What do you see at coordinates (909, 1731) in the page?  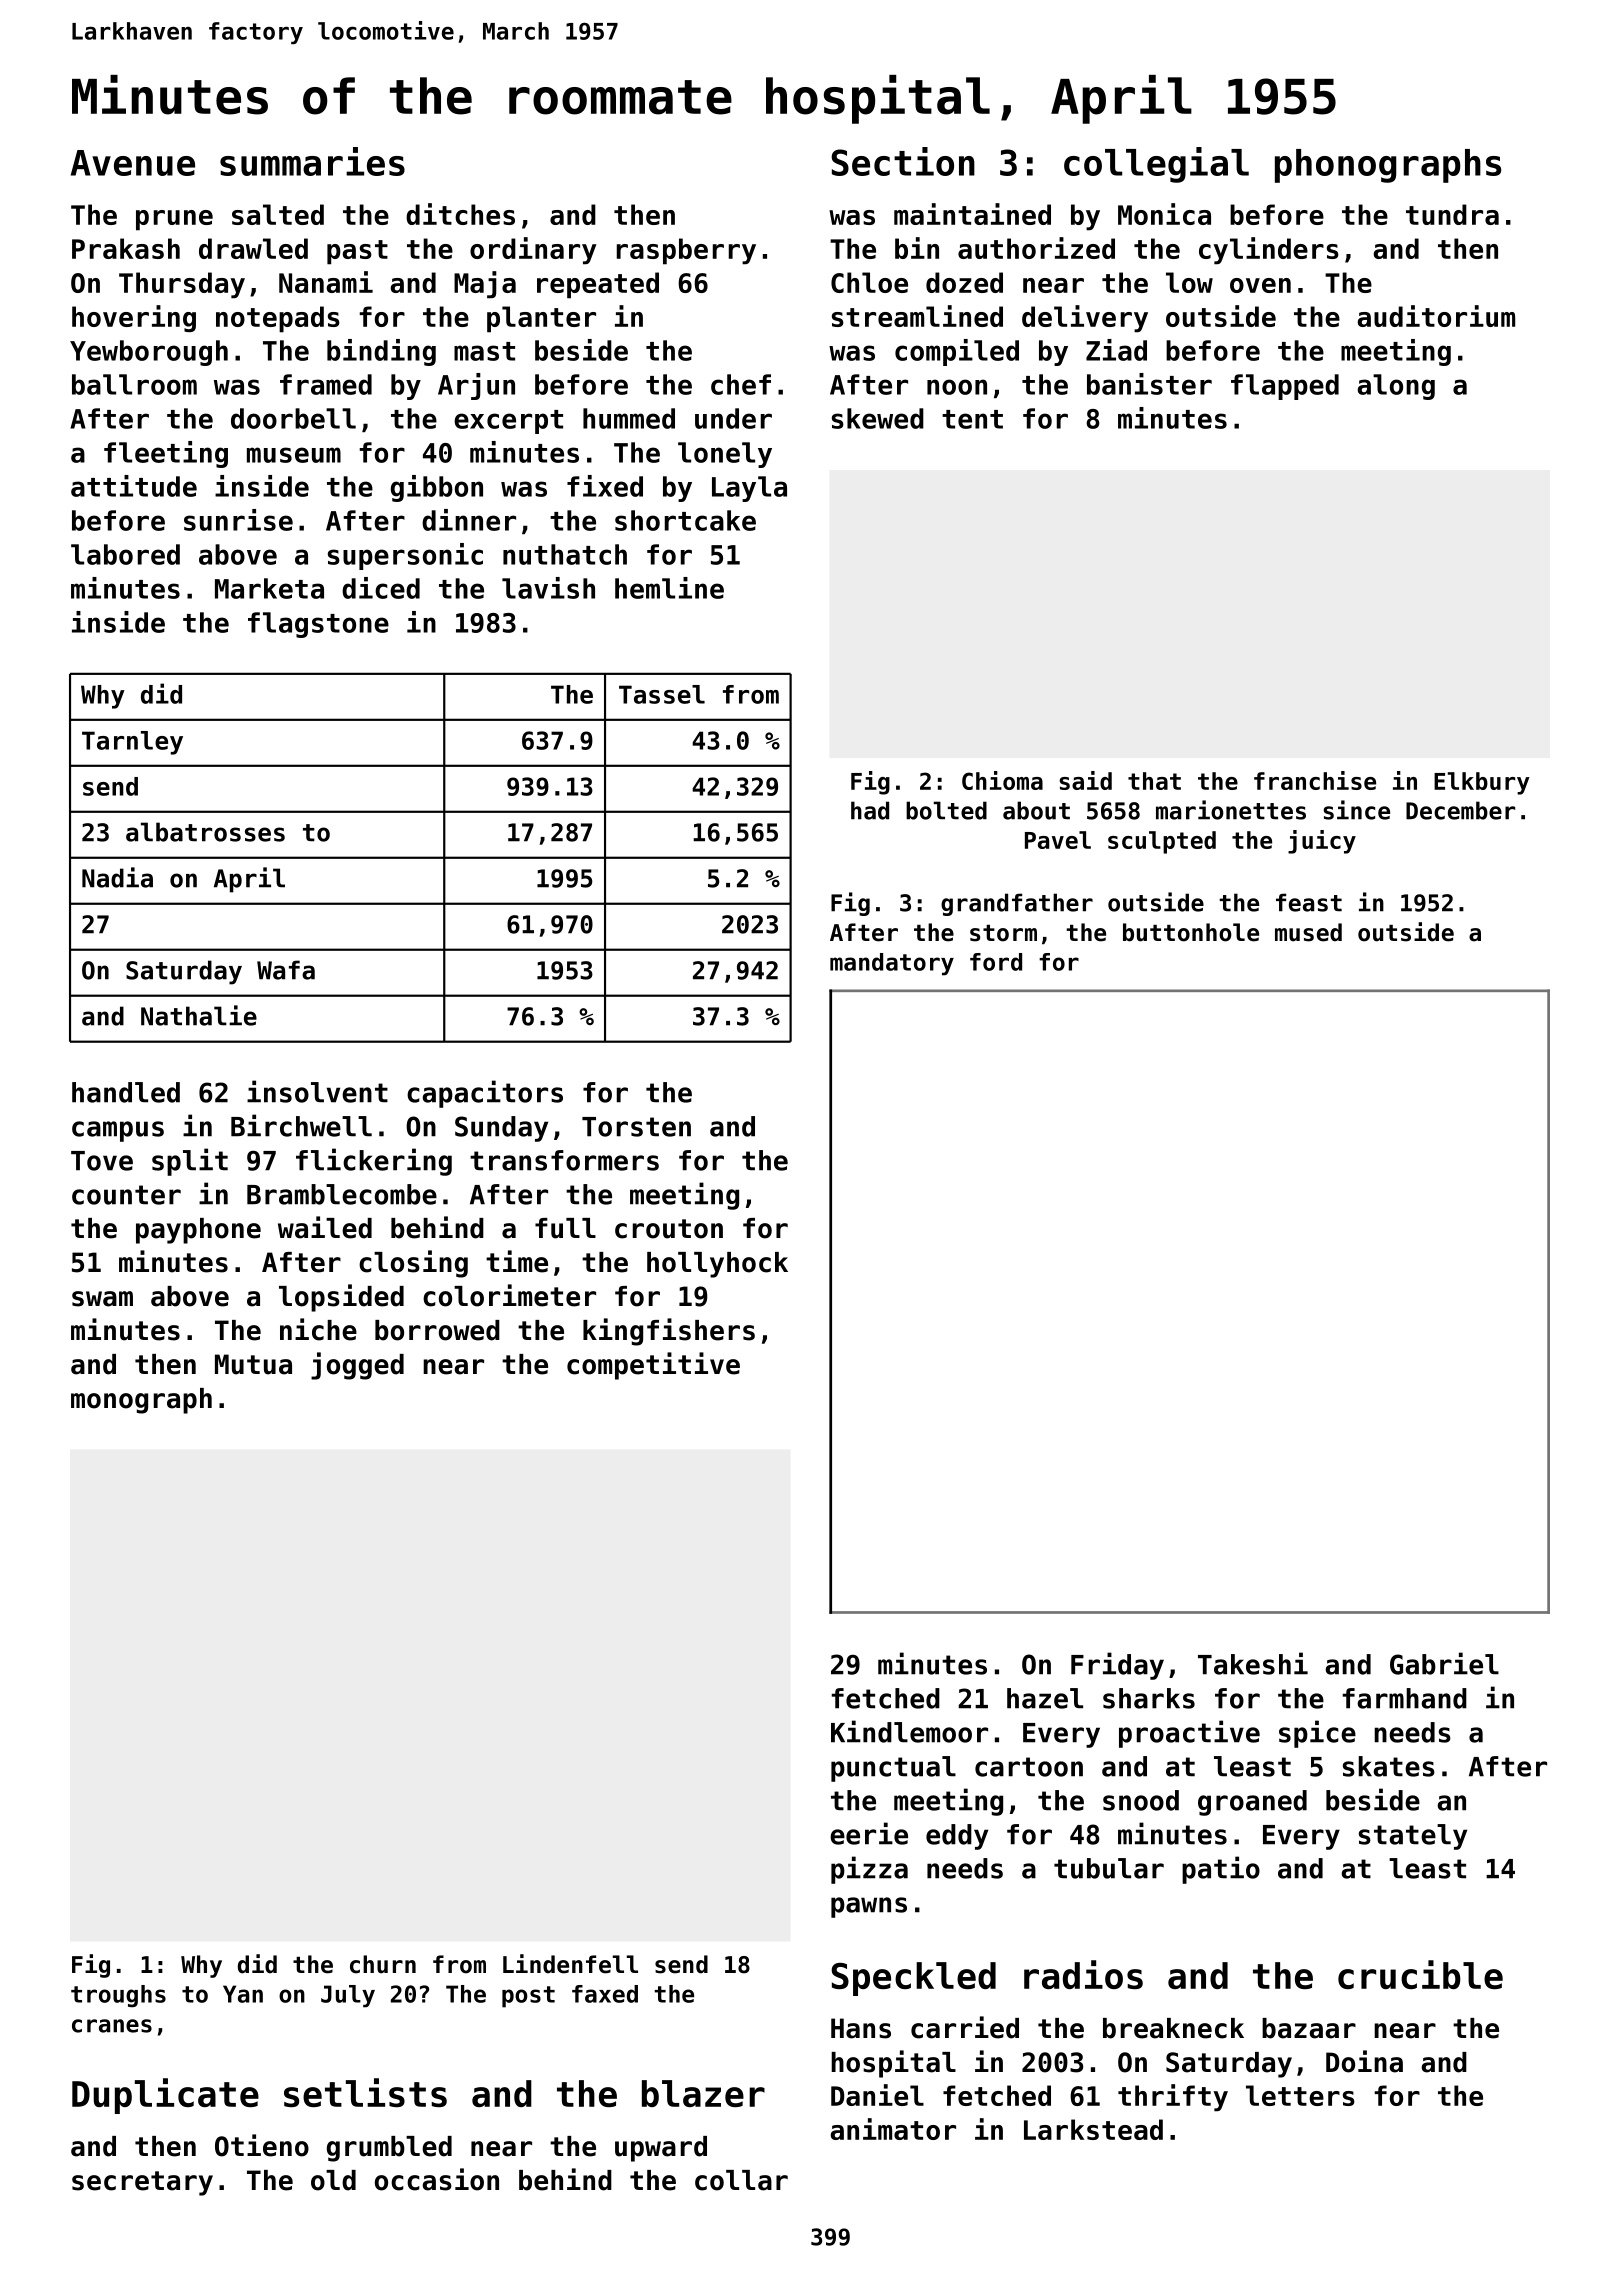 I see `Kindlemoor` at bounding box center [909, 1731].
